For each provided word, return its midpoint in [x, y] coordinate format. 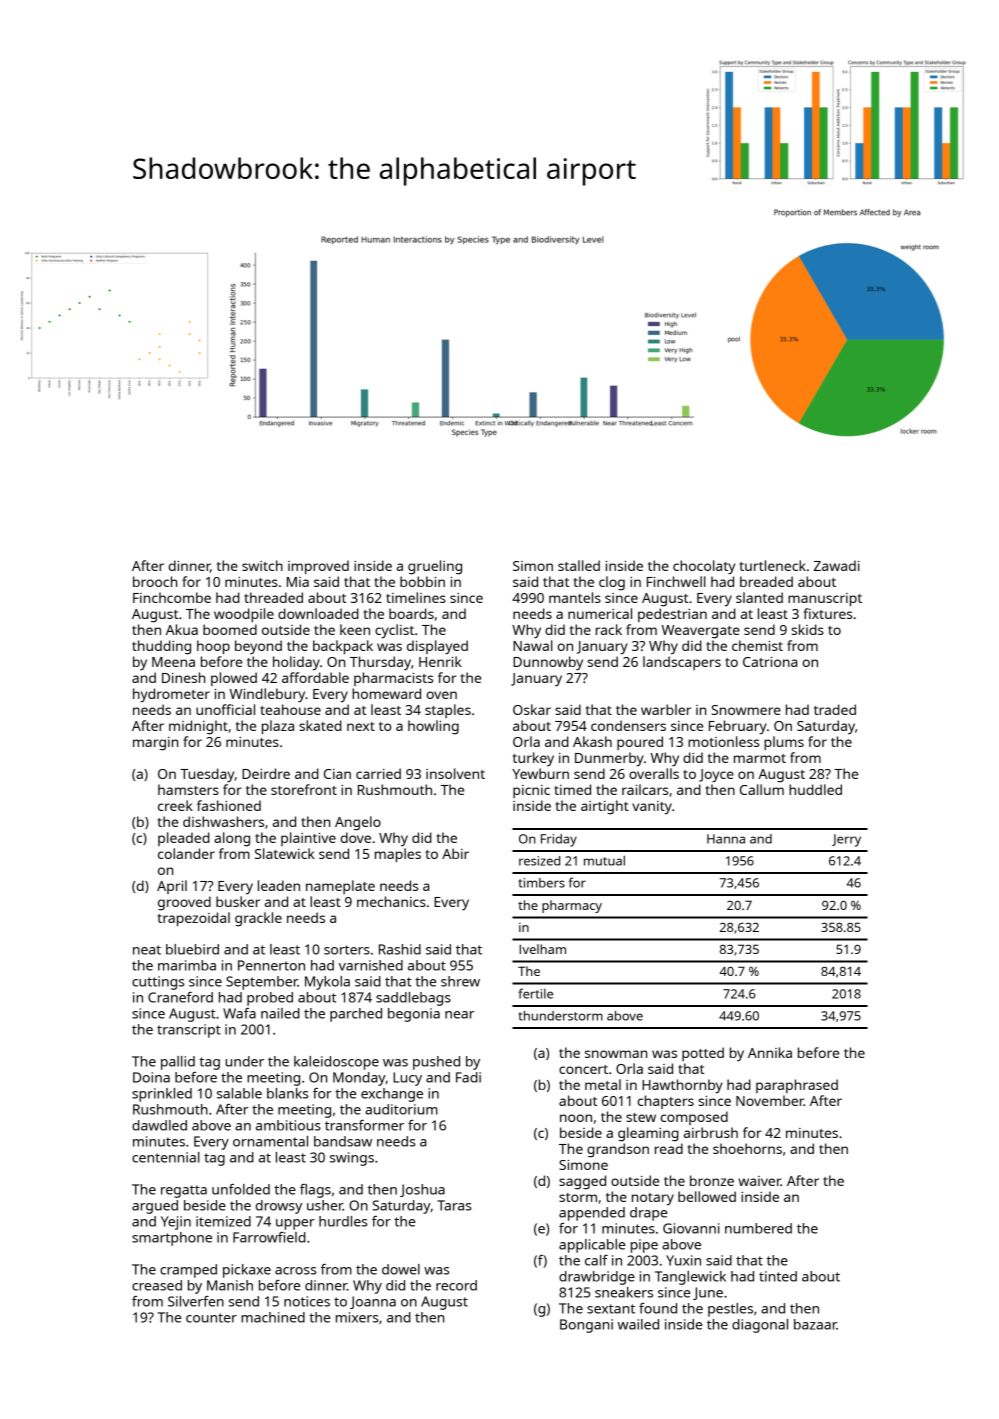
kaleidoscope [336, 1063]
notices [307, 1301]
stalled [579, 565]
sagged [582, 1182]
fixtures [827, 613]
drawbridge [597, 1278]
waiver [759, 1181]
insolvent [455, 773]
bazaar [815, 1324]
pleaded [184, 839]
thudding [161, 647]
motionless [723, 741]
